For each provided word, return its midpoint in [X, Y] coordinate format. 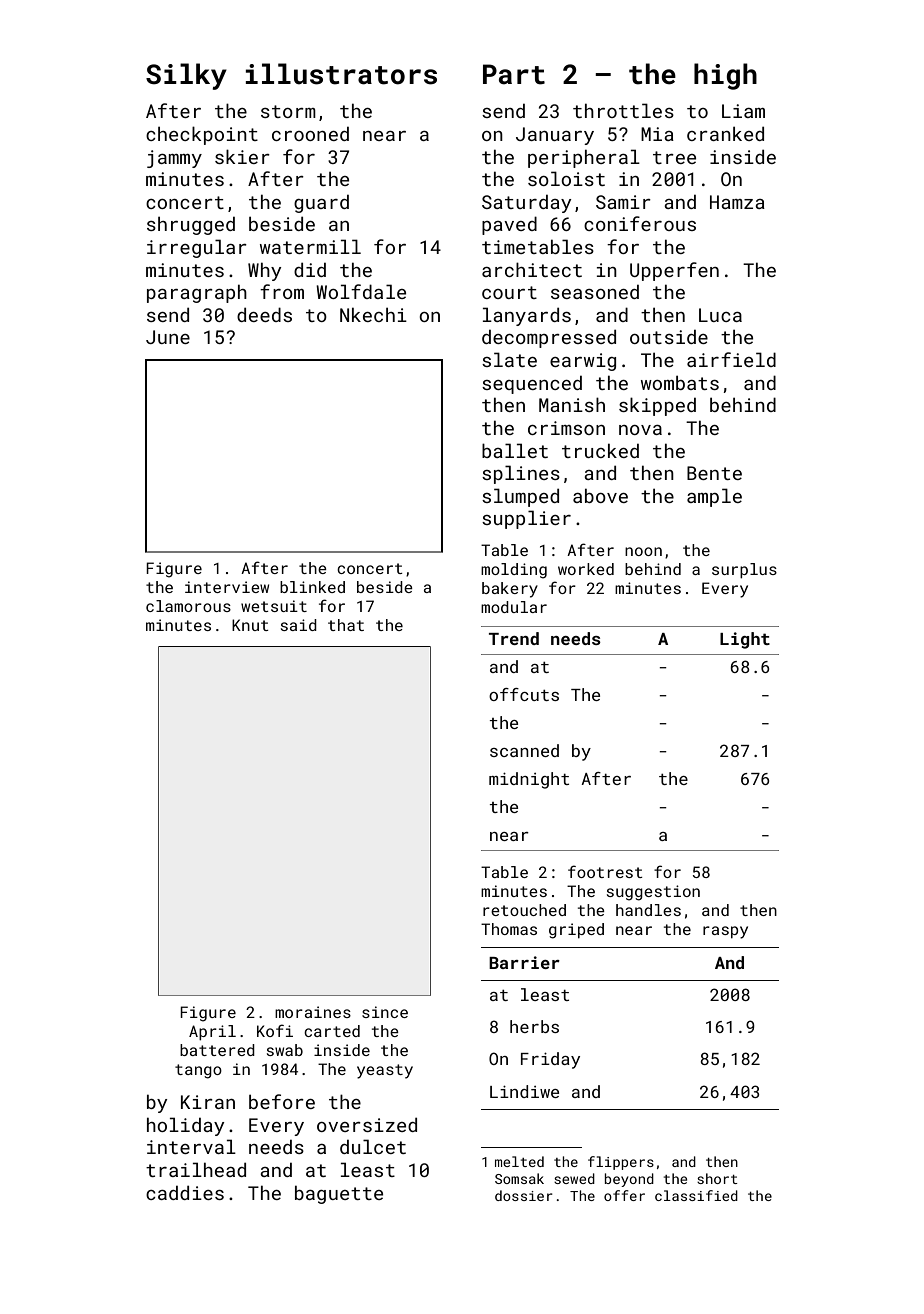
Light [745, 640]
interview [227, 587]
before [282, 1101]
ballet [515, 450]
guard [321, 204]
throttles [623, 110]
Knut [250, 625]
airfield [731, 359]
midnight [529, 780]
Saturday [526, 204]
